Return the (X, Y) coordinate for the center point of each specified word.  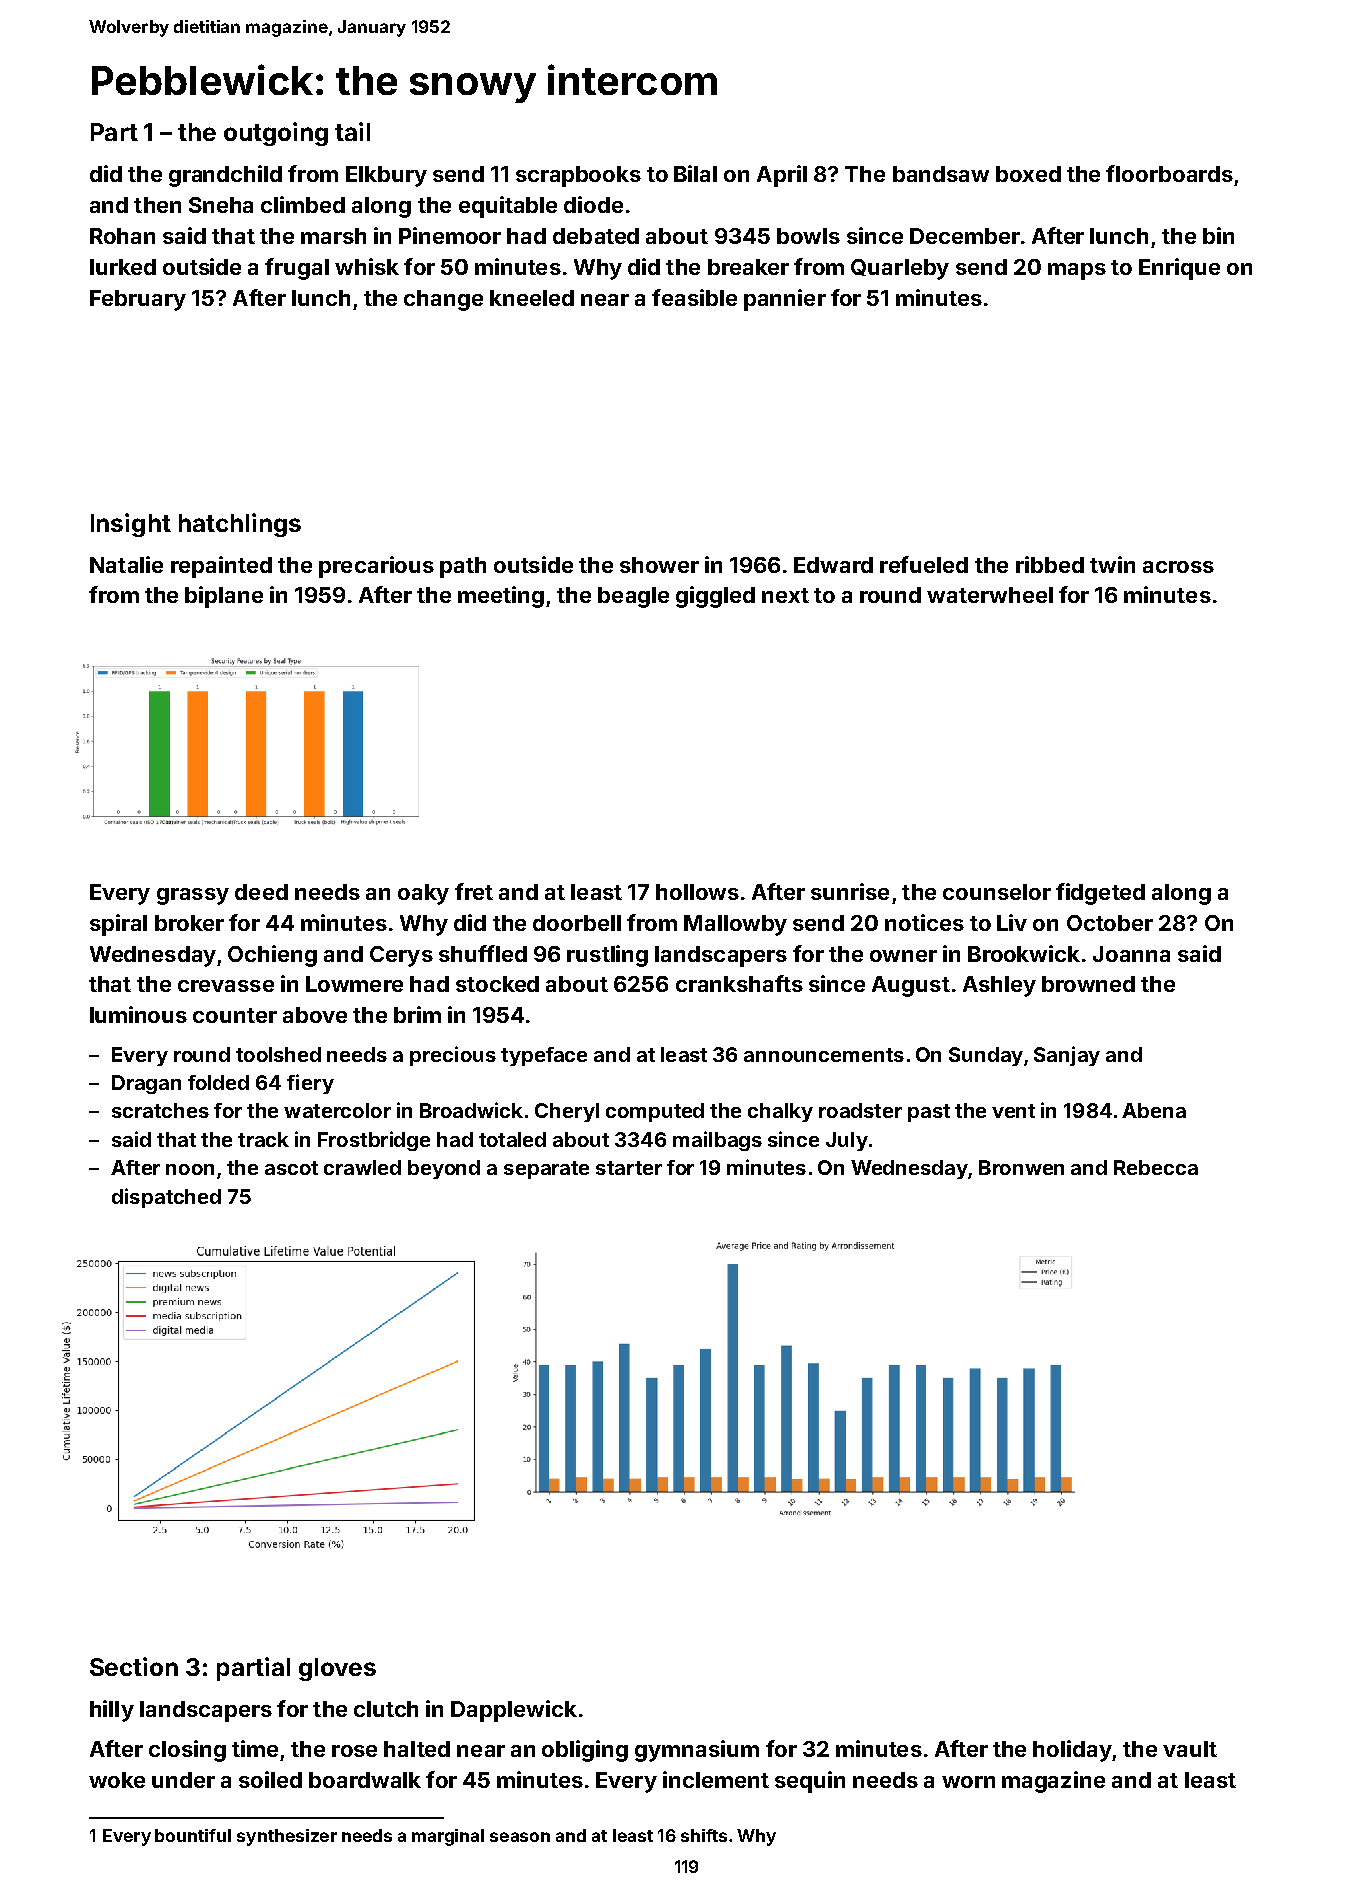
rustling (607, 956)
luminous (138, 1014)
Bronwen (1021, 1167)
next (785, 595)
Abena (1154, 1110)
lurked (123, 267)
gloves (337, 1669)
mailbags (717, 1141)
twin (1112, 564)
